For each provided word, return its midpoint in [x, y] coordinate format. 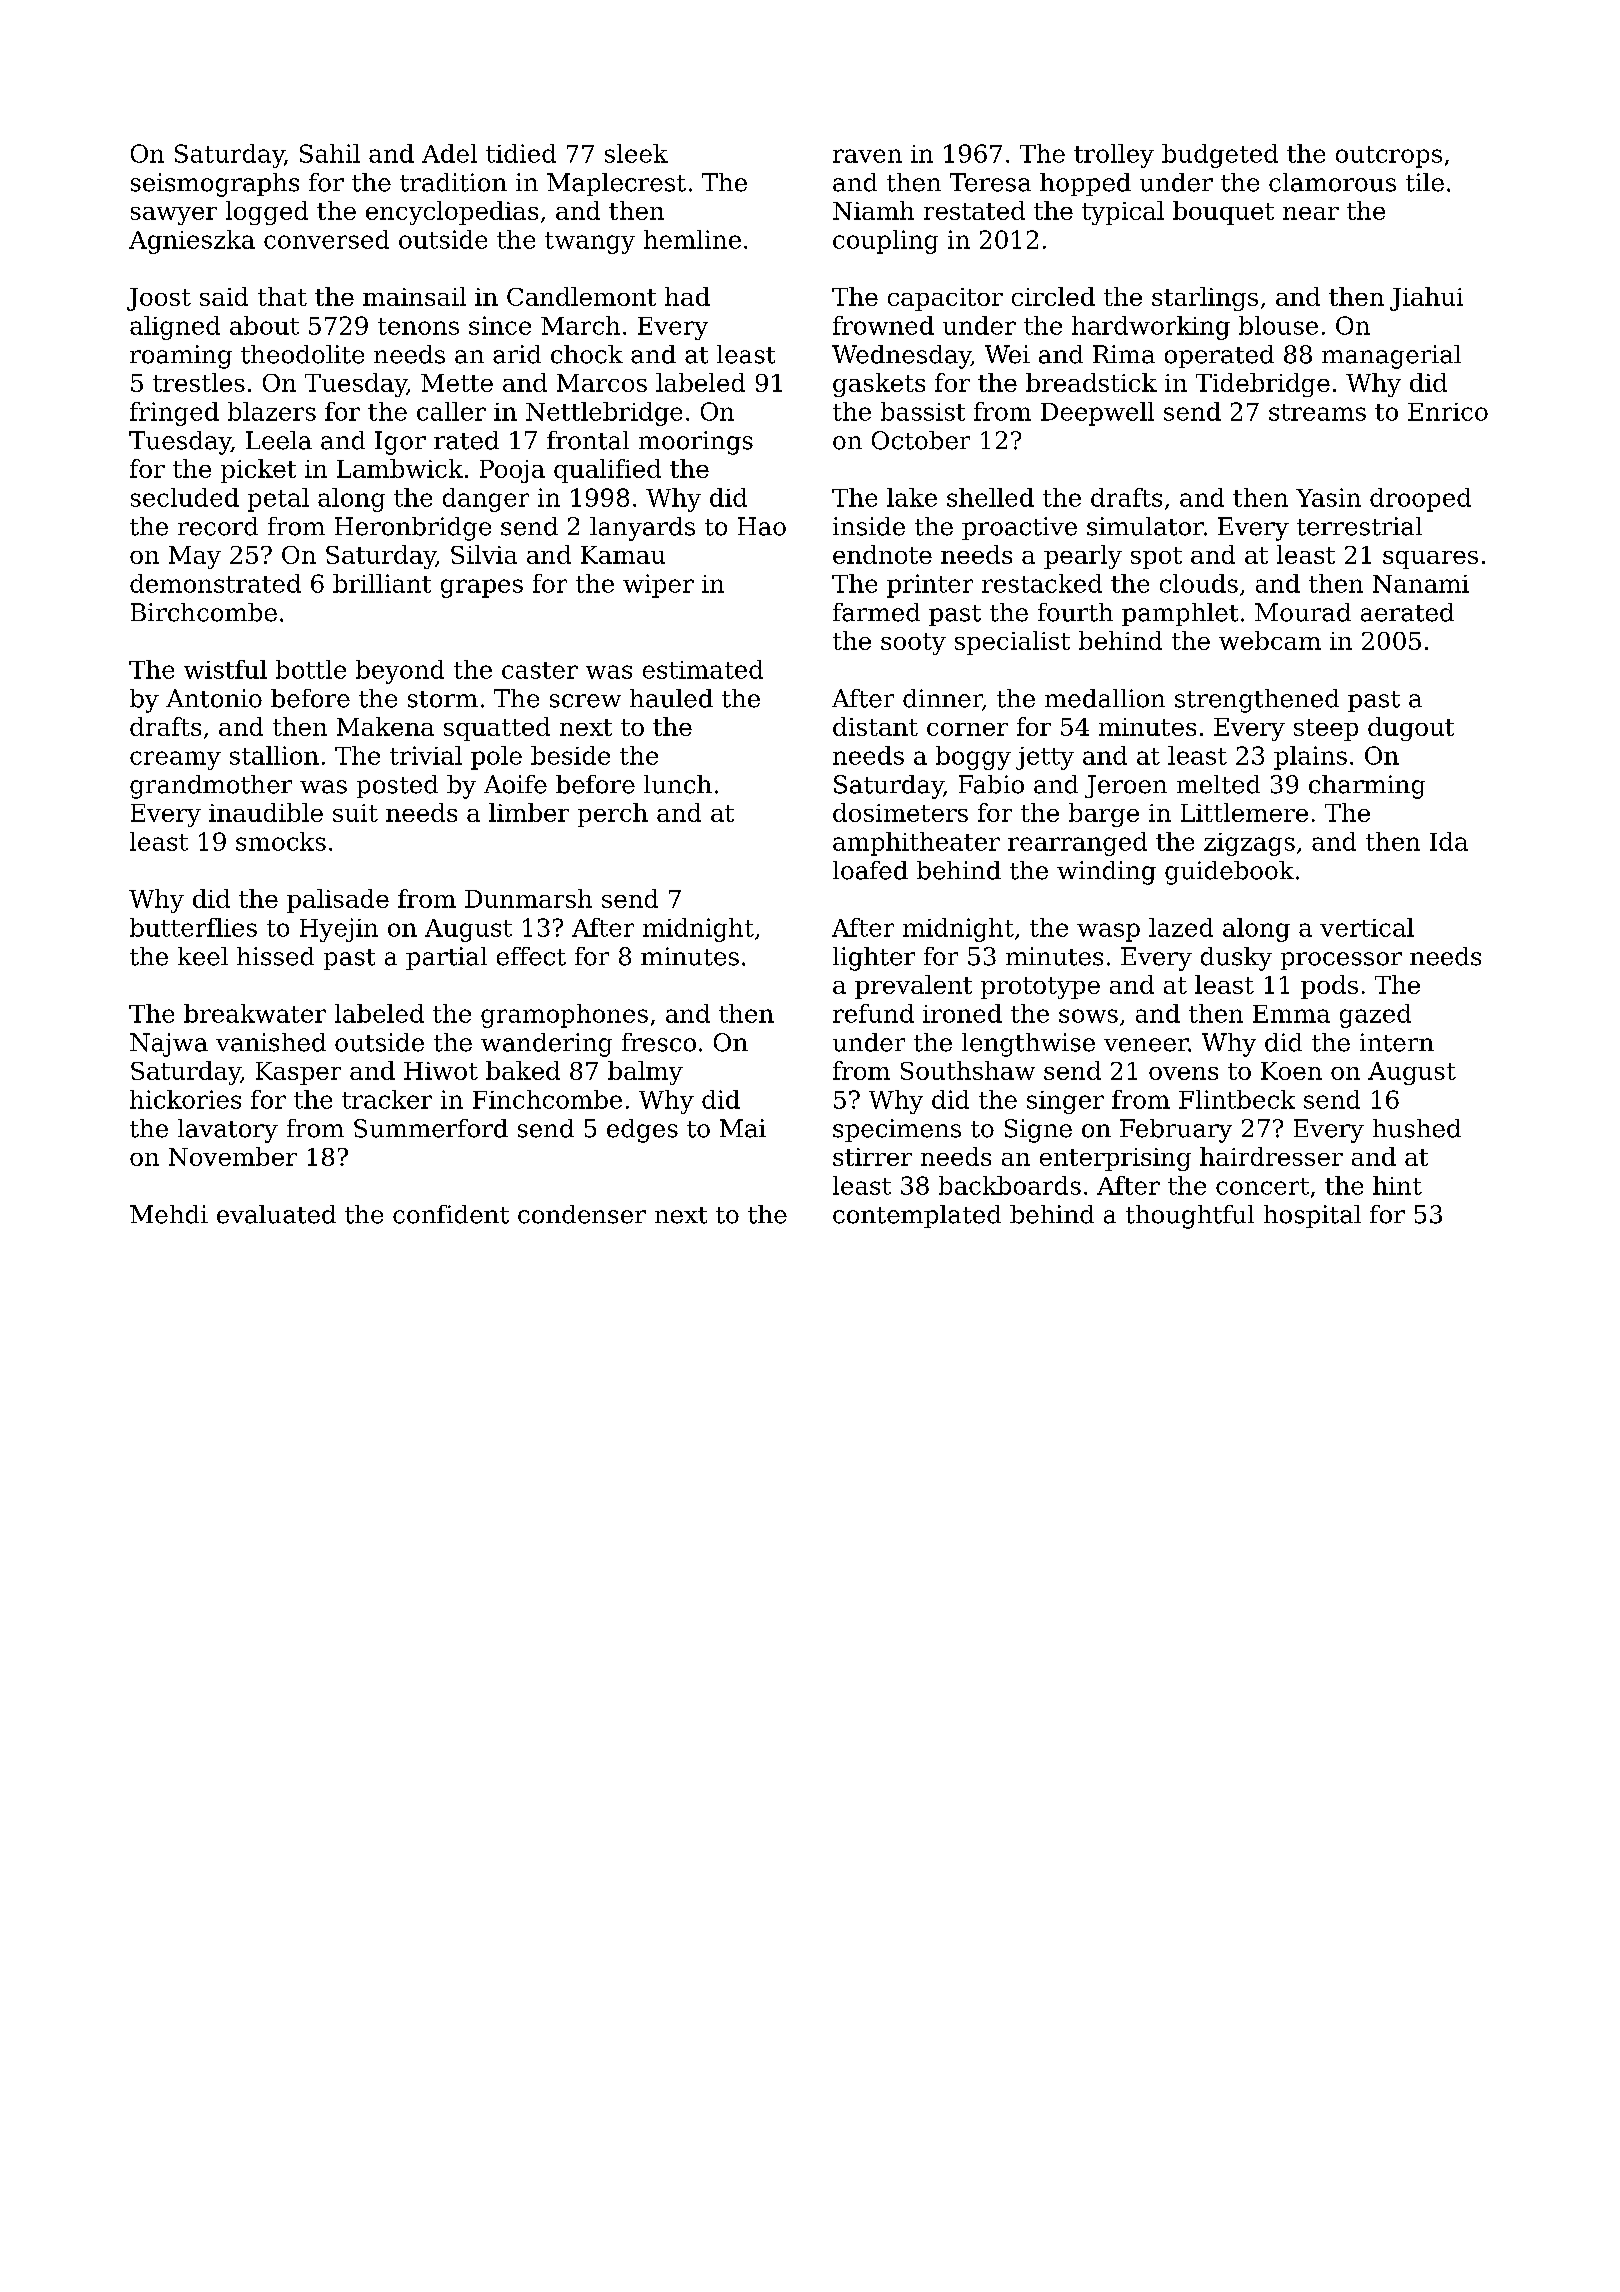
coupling [885, 242]
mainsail [414, 296]
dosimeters [900, 812]
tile [1425, 182]
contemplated [917, 1216]
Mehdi [169, 1214]
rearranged [1077, 844]
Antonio [214, 698]
